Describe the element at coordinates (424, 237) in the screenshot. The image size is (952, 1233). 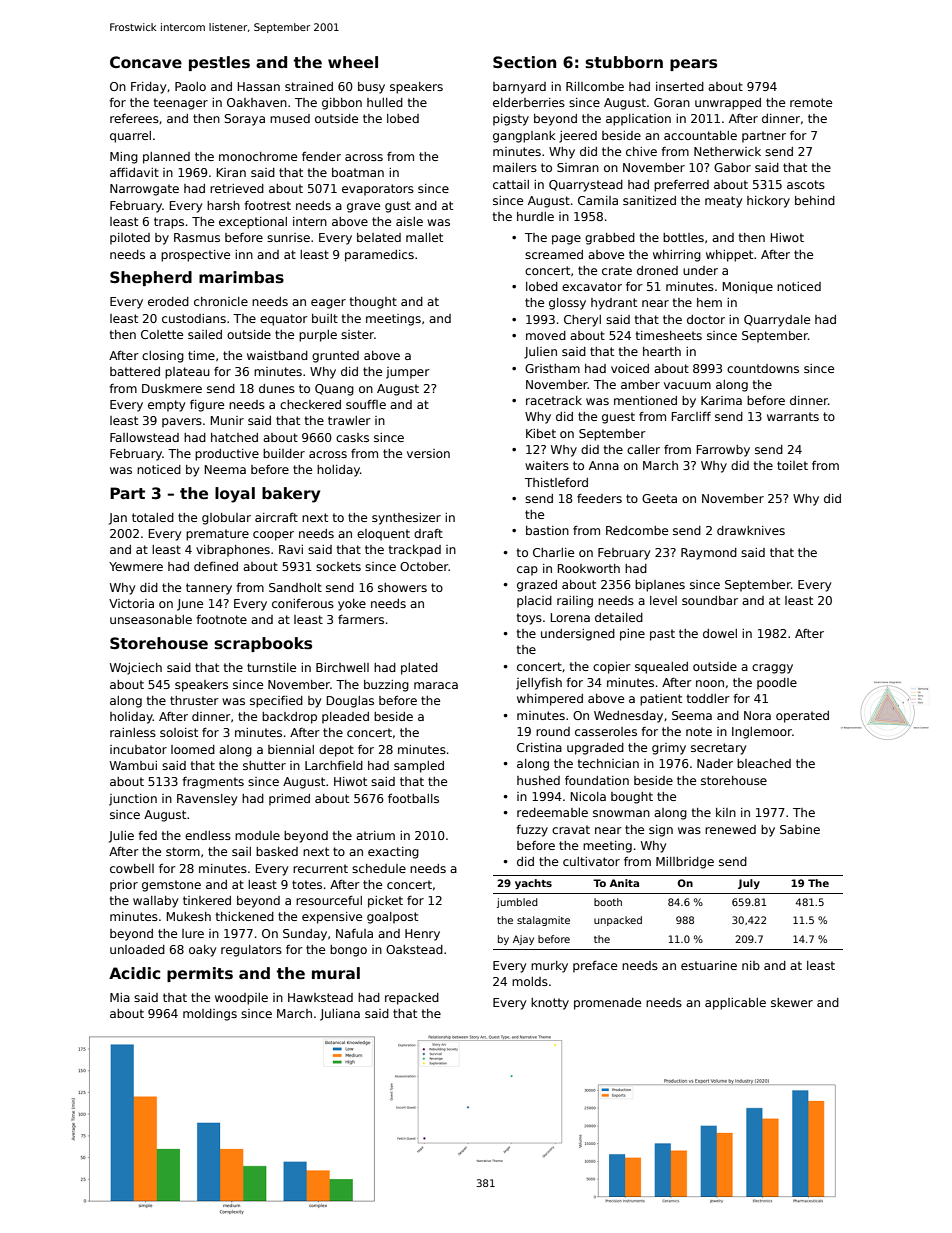
I see `mallet` at that location.
